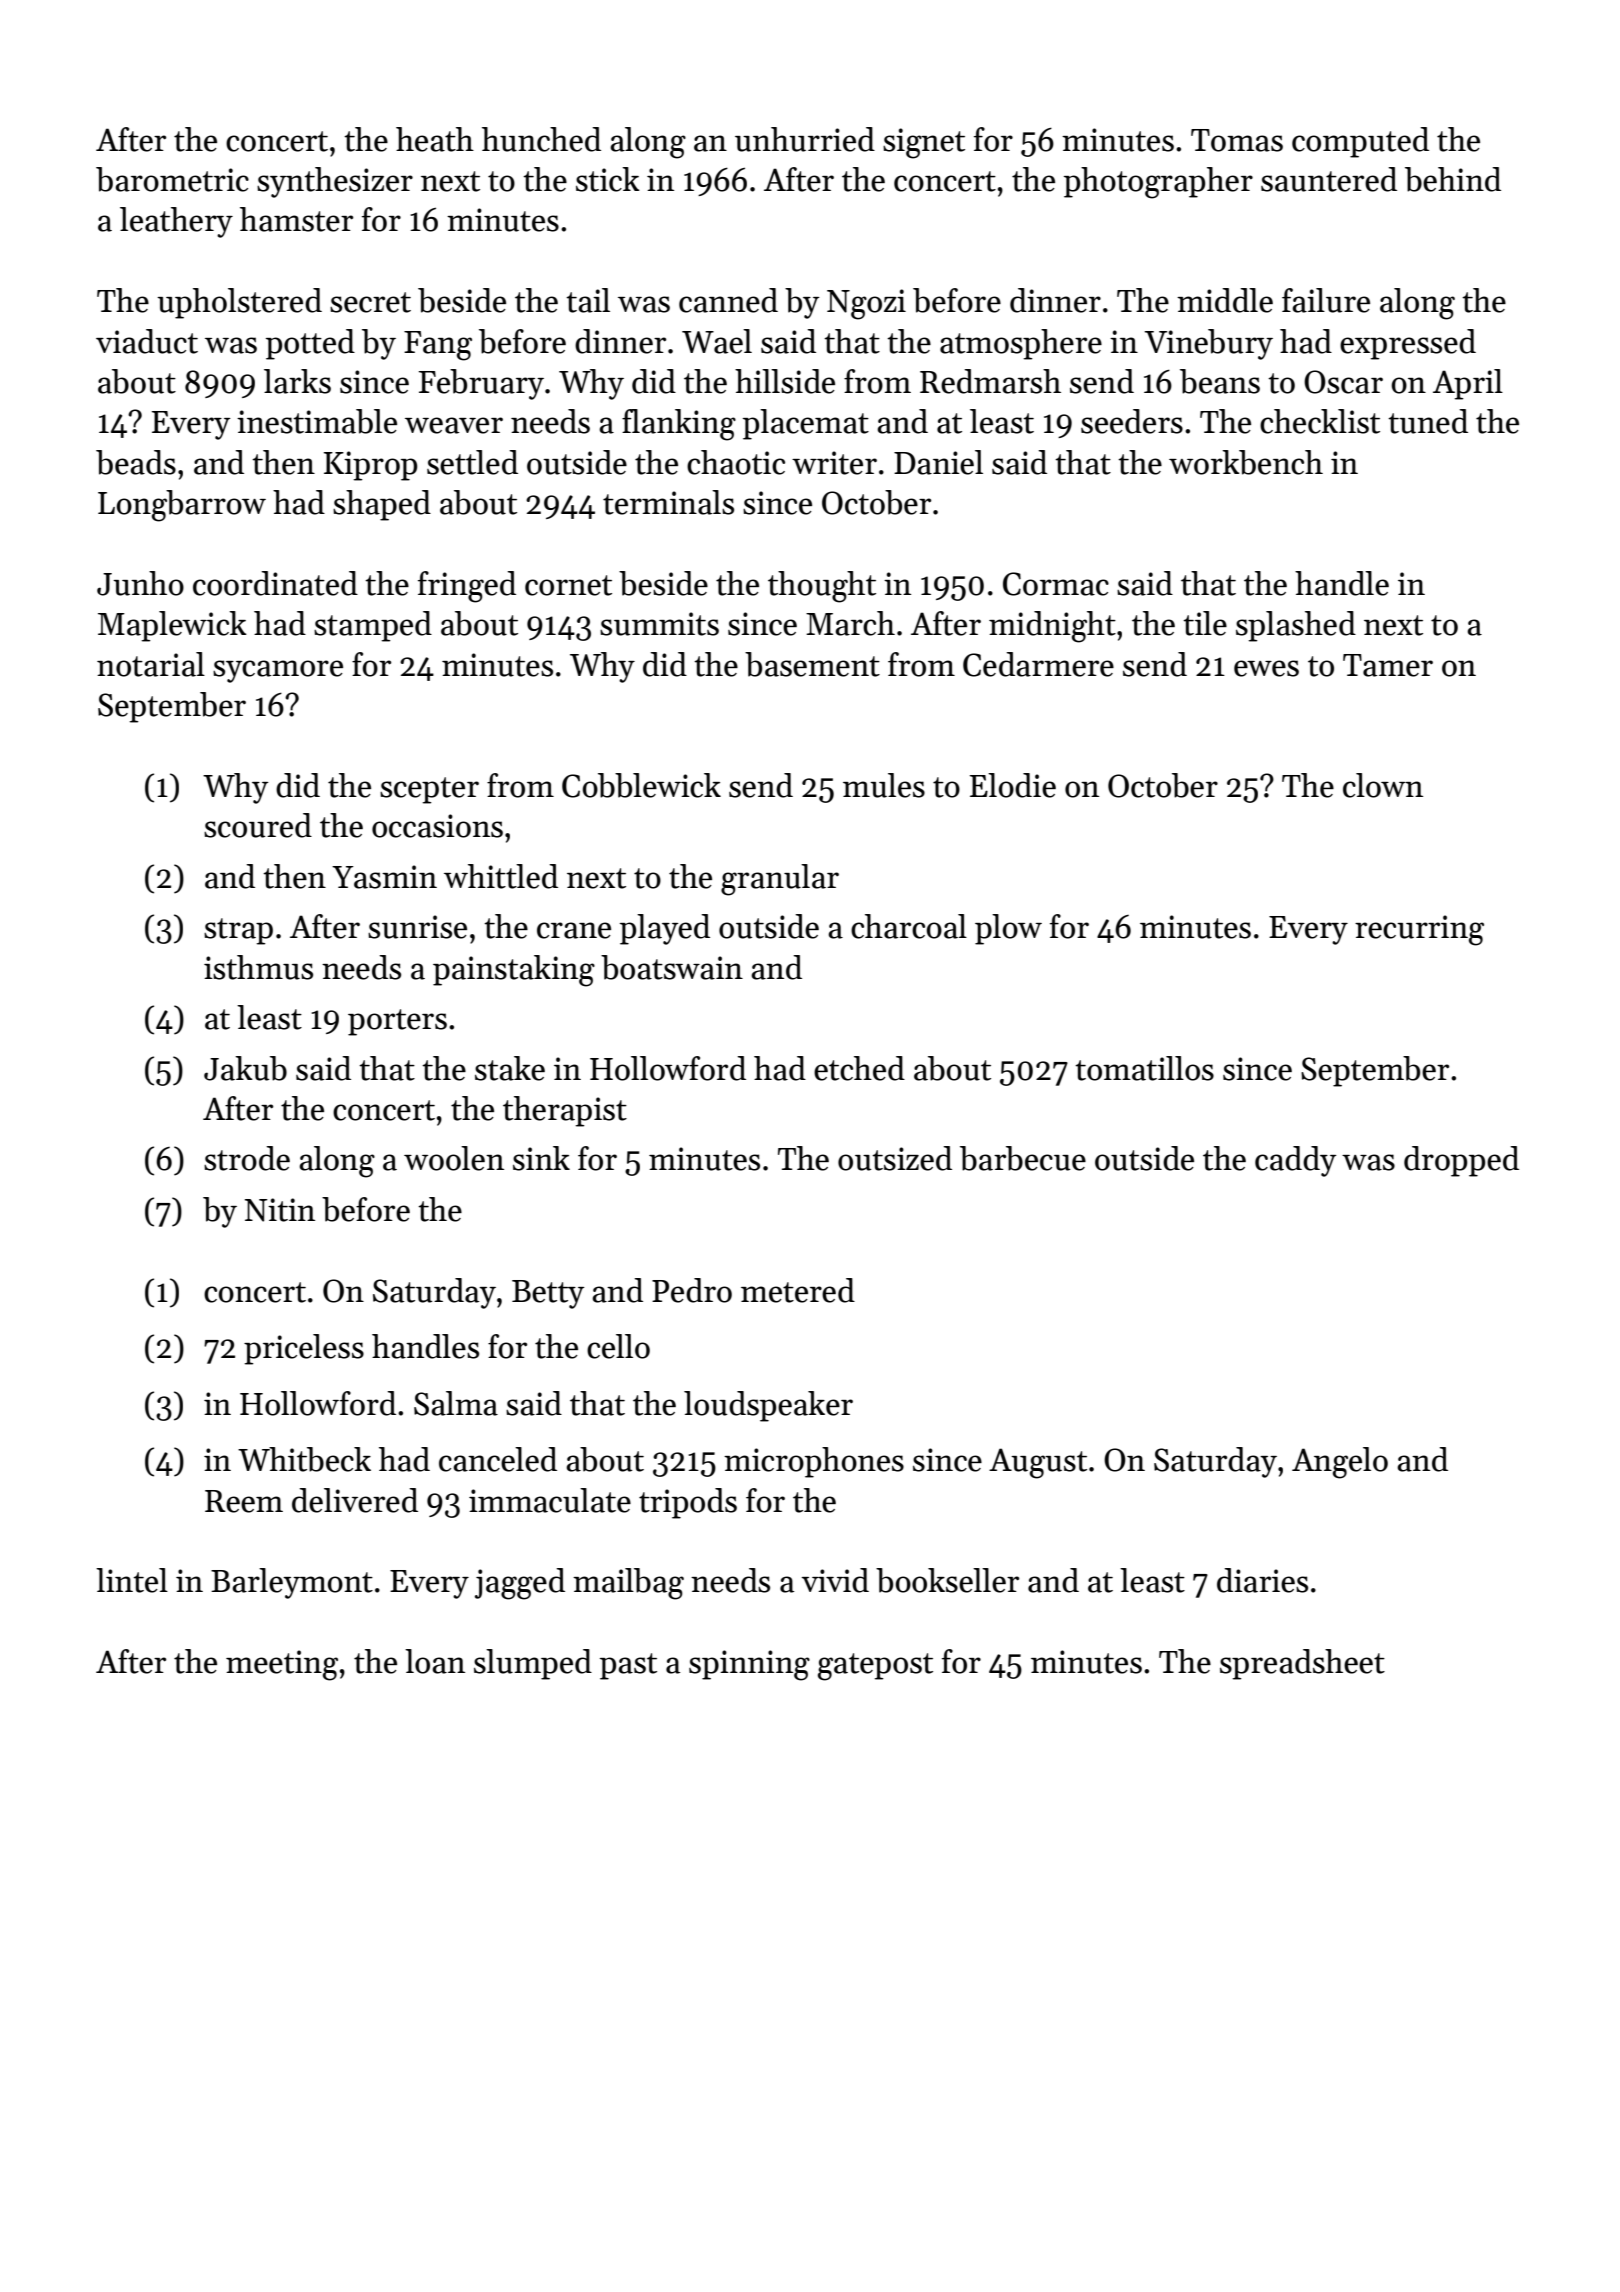 The width and height of the screenshot is (1620, 2292). What do you see at coordinates (182, 506) in the screenshot?
I see `Longbarrow` at bounding box center [182, 506].
